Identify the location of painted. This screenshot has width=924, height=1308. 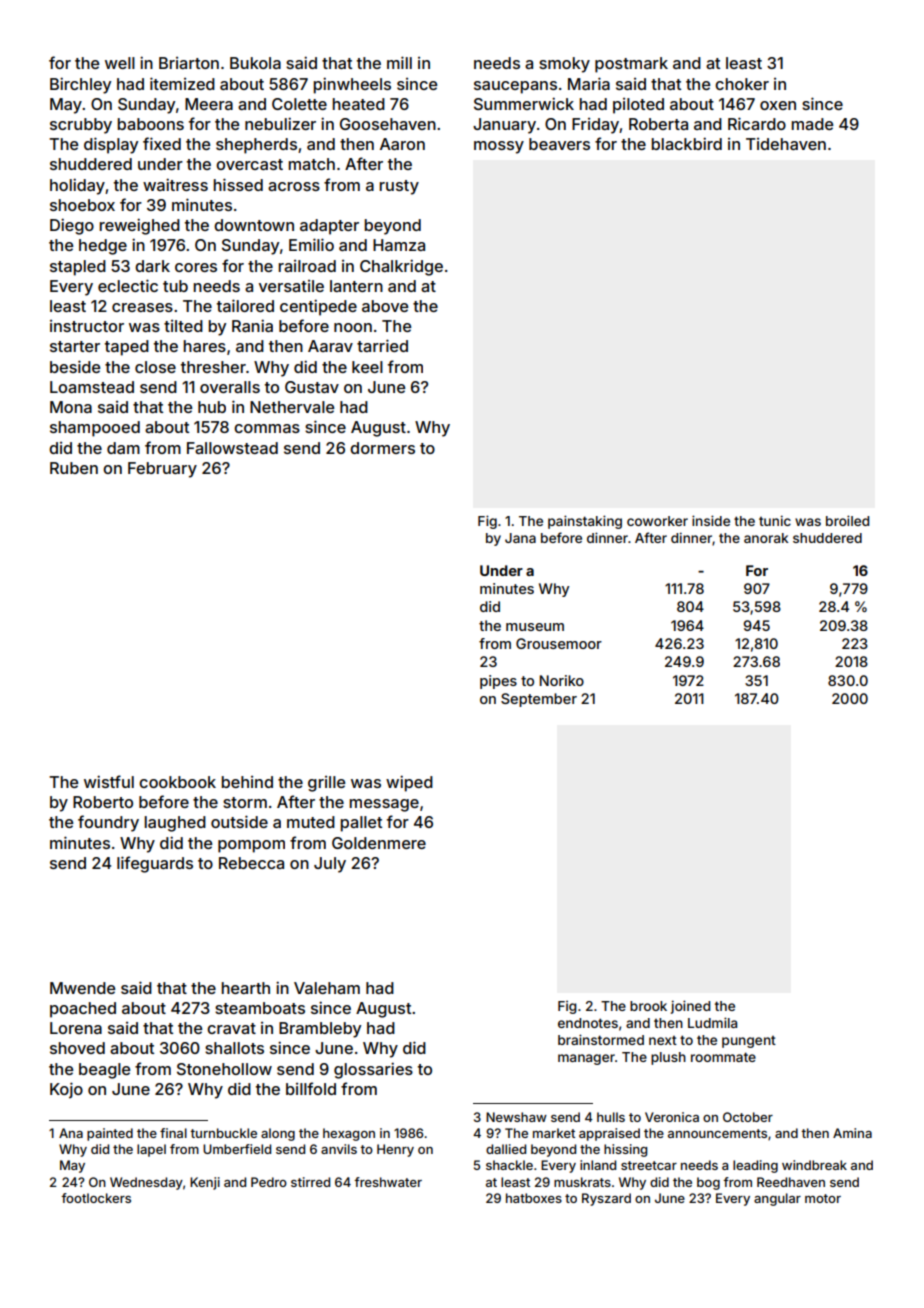
(110, 1134).
